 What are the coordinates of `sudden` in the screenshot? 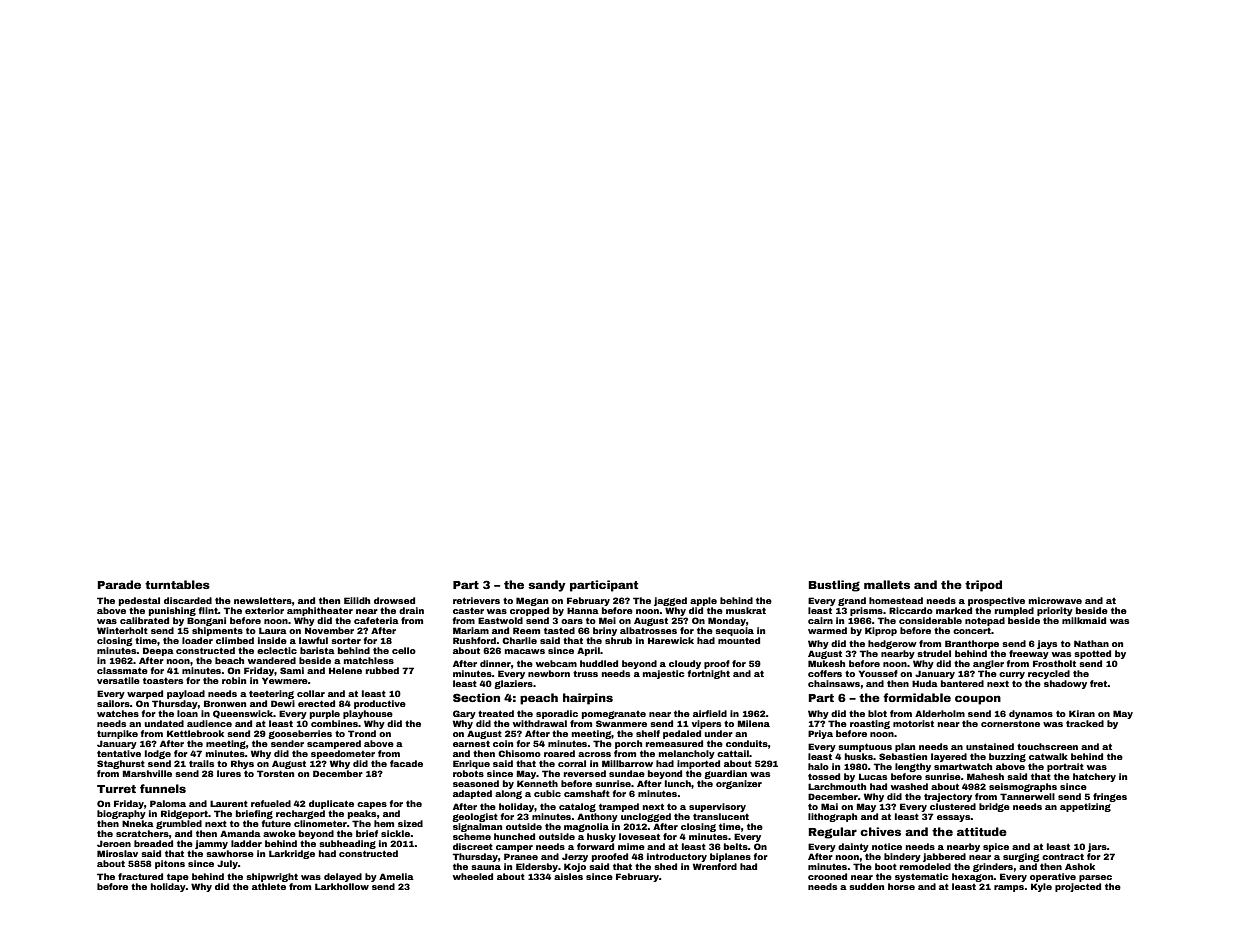 It's located at (866, 886).
